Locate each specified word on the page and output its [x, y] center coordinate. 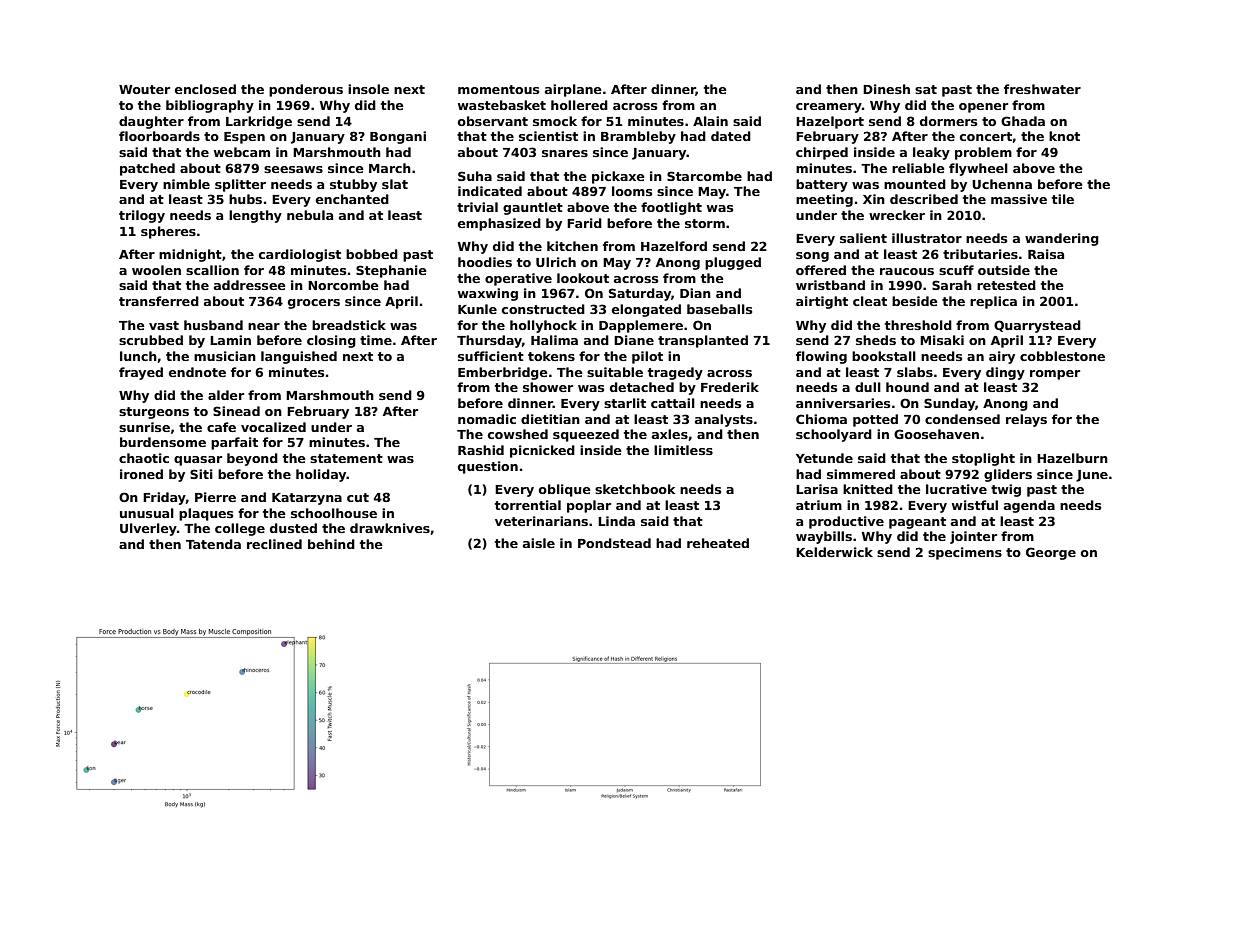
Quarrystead [1037, 326]
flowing [821, 357]
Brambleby [638, 137]
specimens [965, 553]
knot [1064, 136]
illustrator [927, 238]
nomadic [487, 419]
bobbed [372, 254]
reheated [718, 543]
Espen [244, 138]
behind [331, 544]
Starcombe [704, 176]
